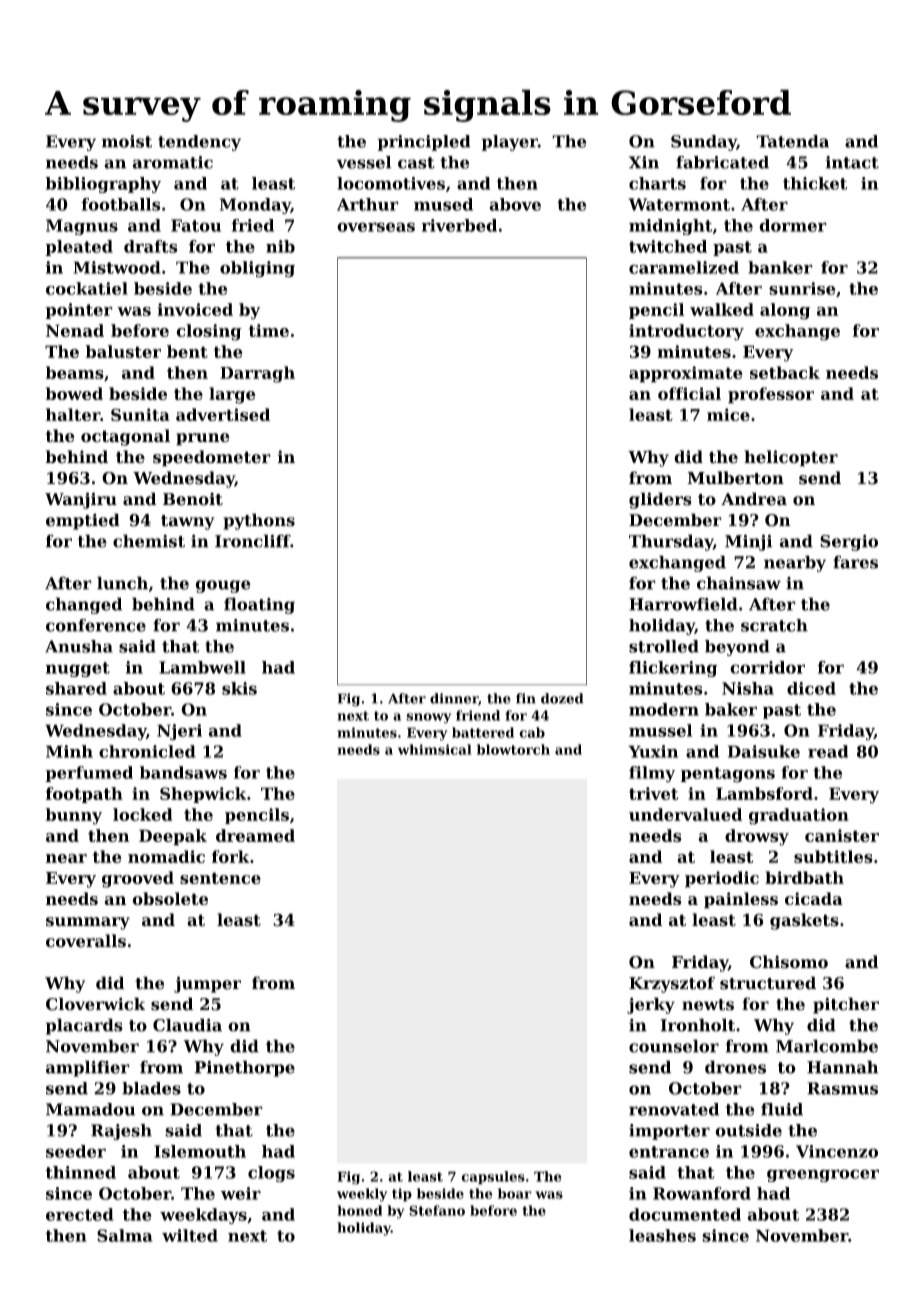  I want to click on grooved, so click(138, 879).
